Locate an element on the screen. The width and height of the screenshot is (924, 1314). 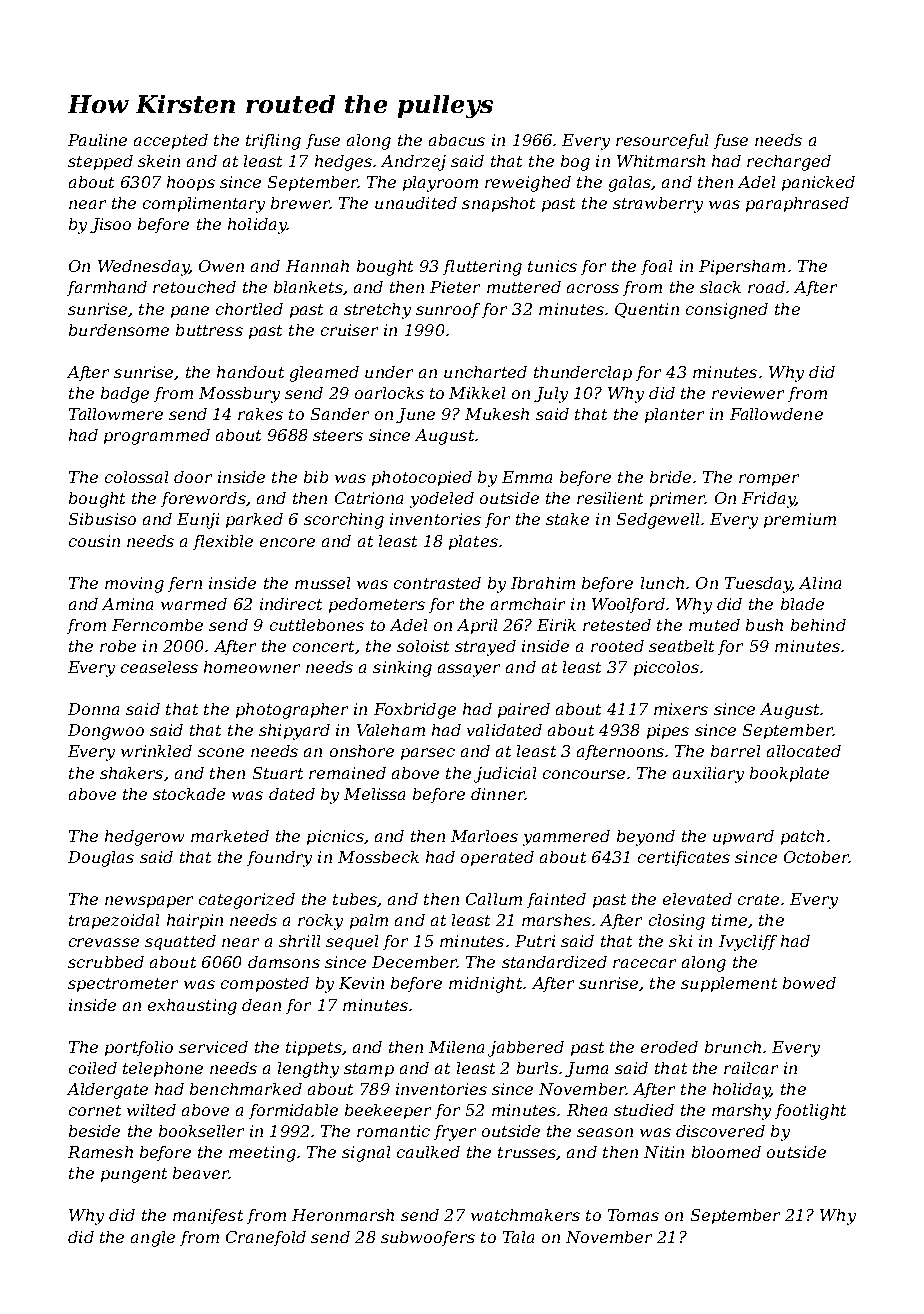
closing is located at coordinates (677, 922).
